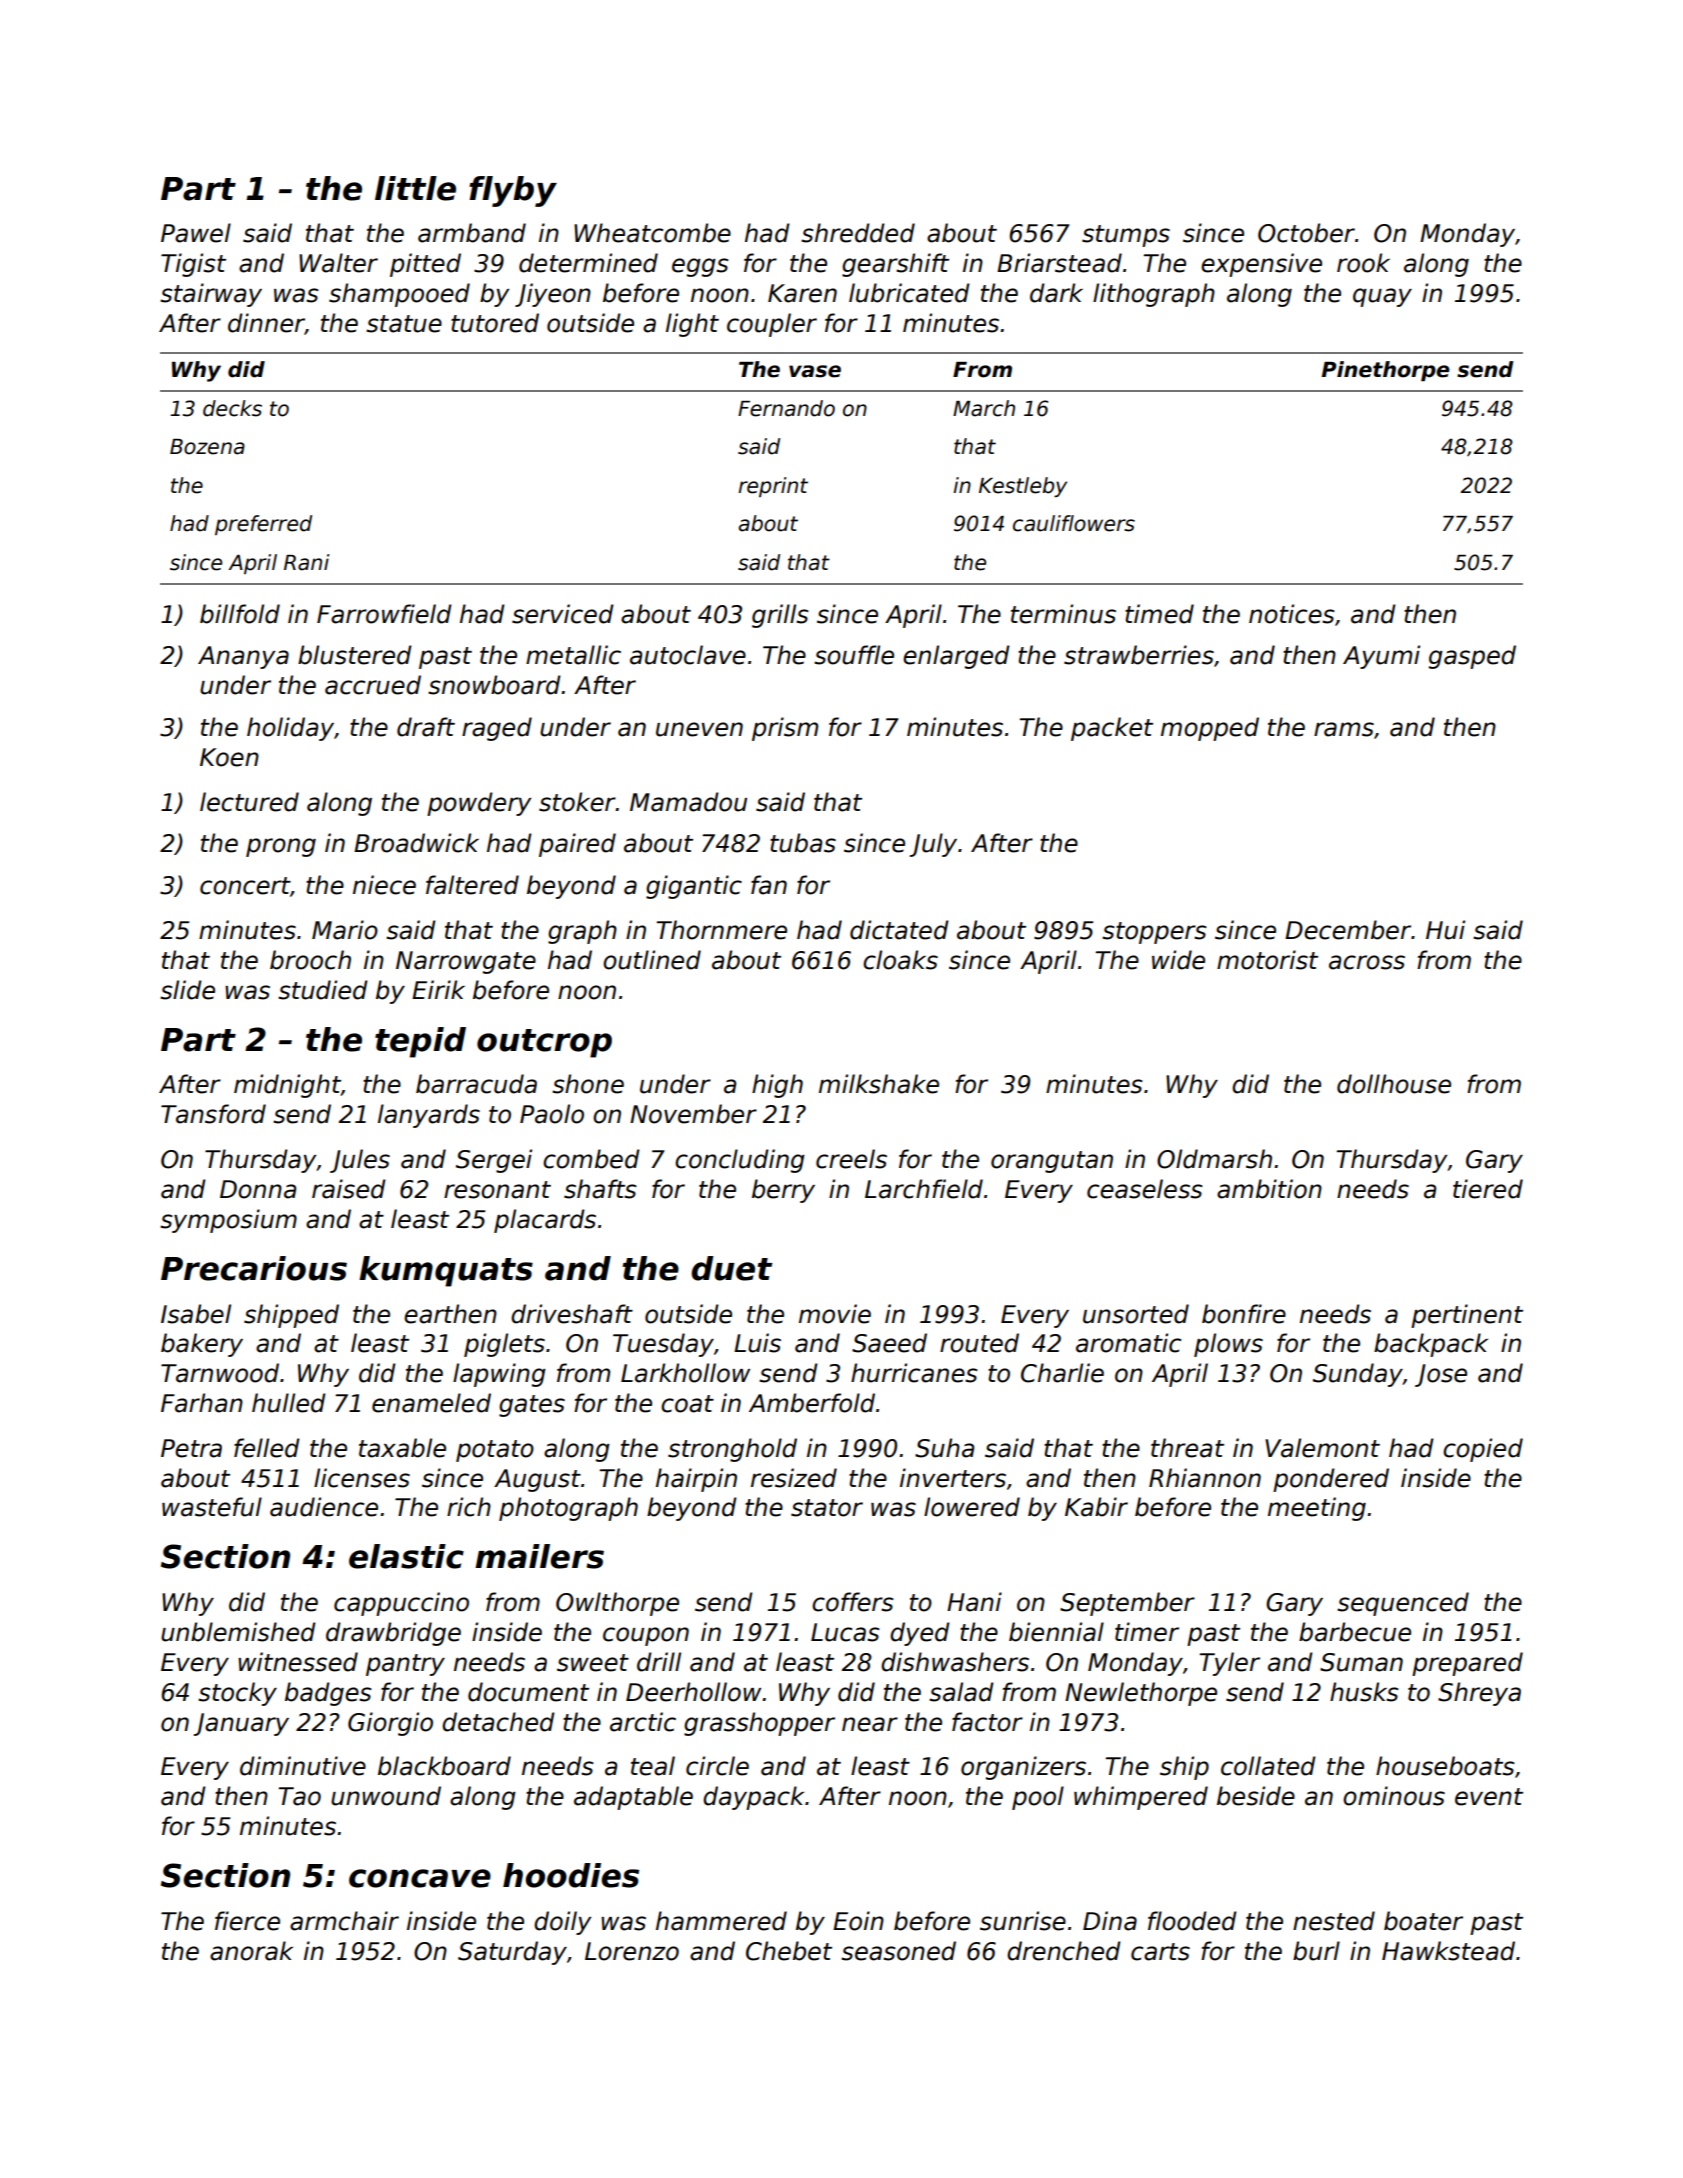 The height and width of the image is (2178, 1683). I want to click on Hawkstead, so click(1448, 1951).
